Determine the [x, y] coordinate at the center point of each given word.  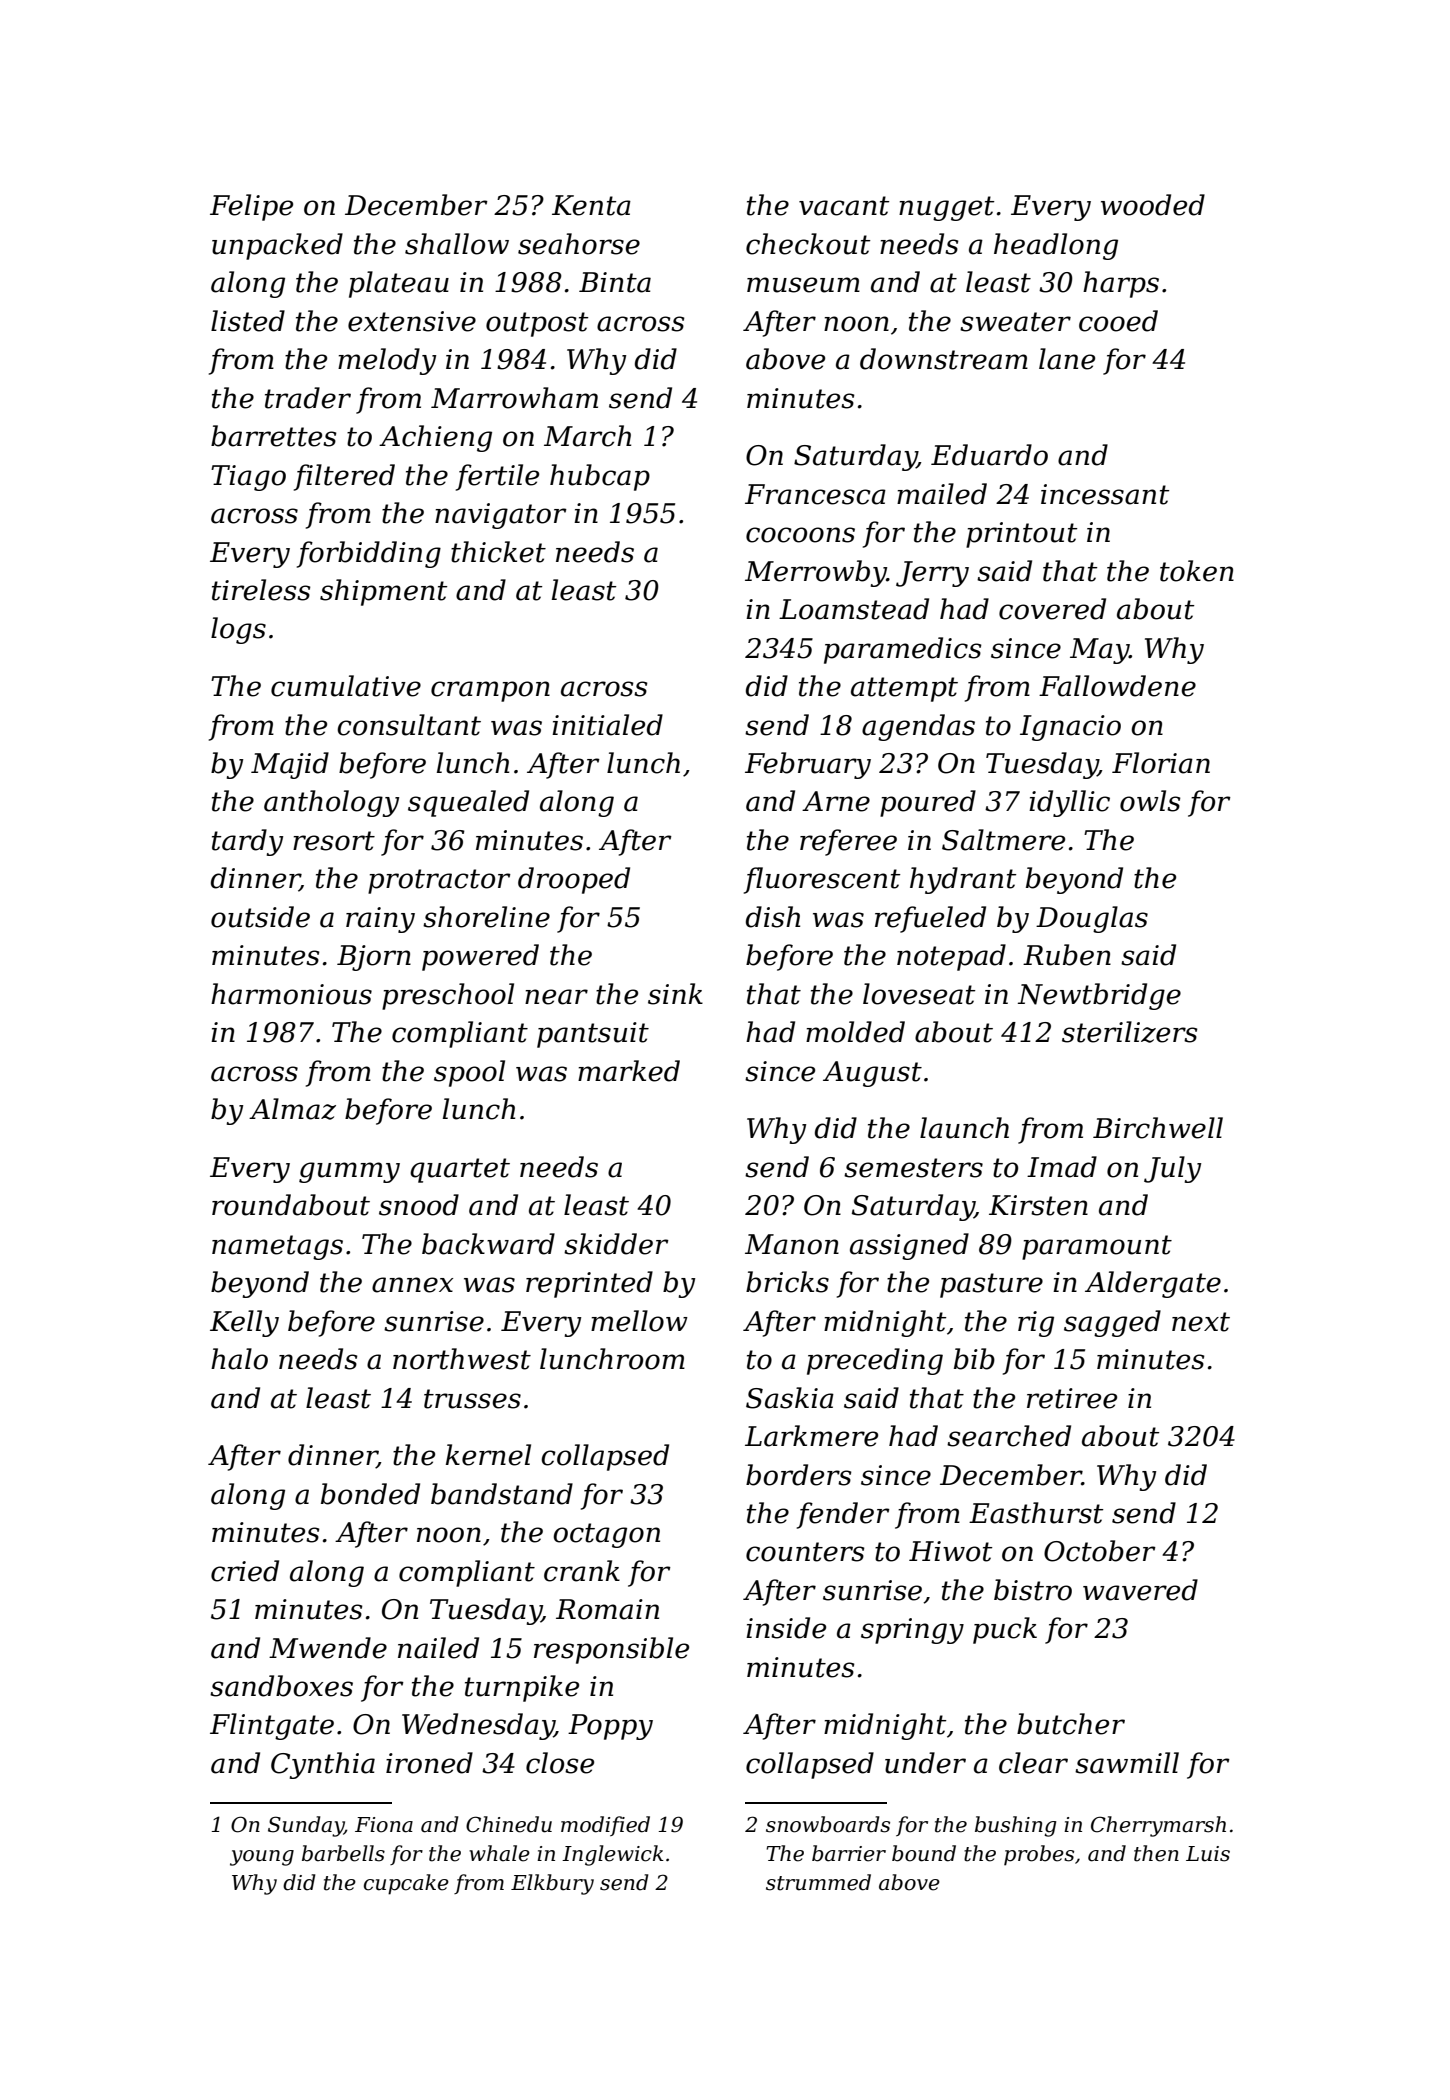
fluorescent [822, 880]
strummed [818, 1882]
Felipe [251, 207]
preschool [448, 996]
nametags [277, 1247]
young [262, 1858]
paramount [1097, 1247]
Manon [792, 1244]
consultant [409, 725]
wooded [1153, 205]
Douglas [1092, 919]
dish [773, 917]
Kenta [591, 205]
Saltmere [1003, 840]
